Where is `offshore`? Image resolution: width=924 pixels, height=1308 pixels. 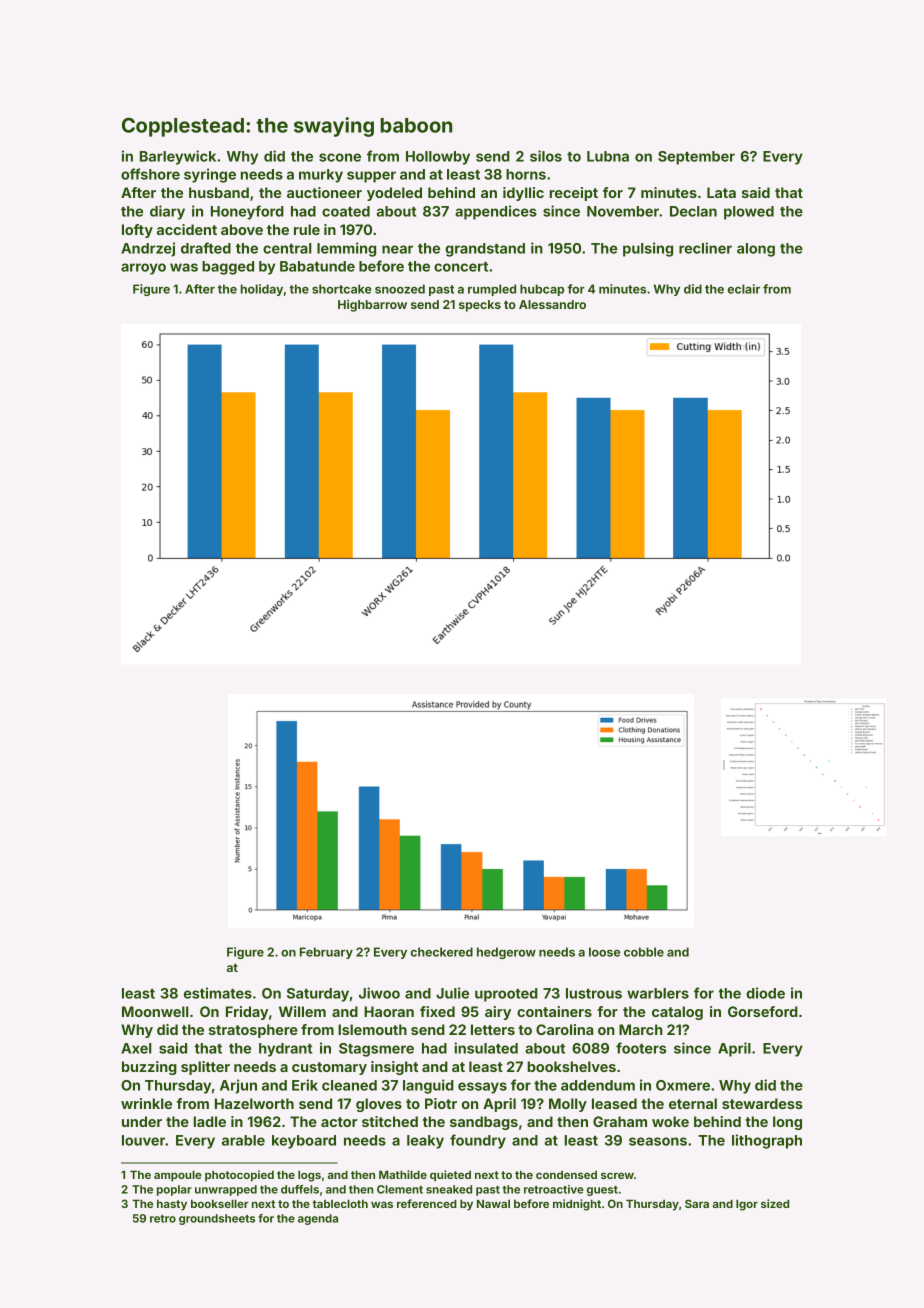
offshore is located at coordinates (150, 174).
